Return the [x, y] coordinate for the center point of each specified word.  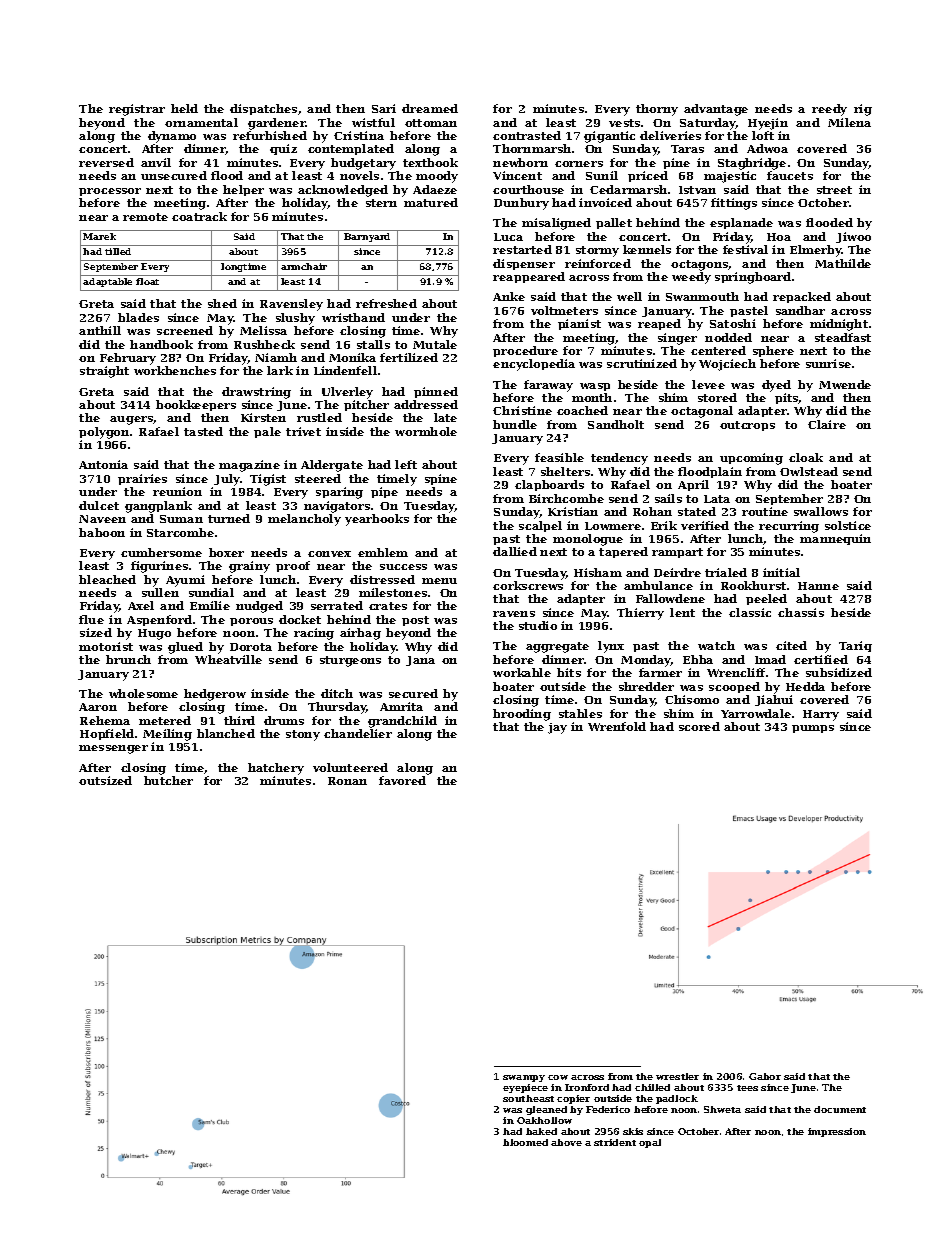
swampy [524, 1078]
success [403, 567]
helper [243, 190]
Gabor [765, 1076]
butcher [168, 780]
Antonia [103, 464]
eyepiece [525, 1088]
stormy [597, 251]
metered [165, 720]
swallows [821, 511]
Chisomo [692, 699]
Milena [849, 122]
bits [569, 672]
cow [558, 1077]
